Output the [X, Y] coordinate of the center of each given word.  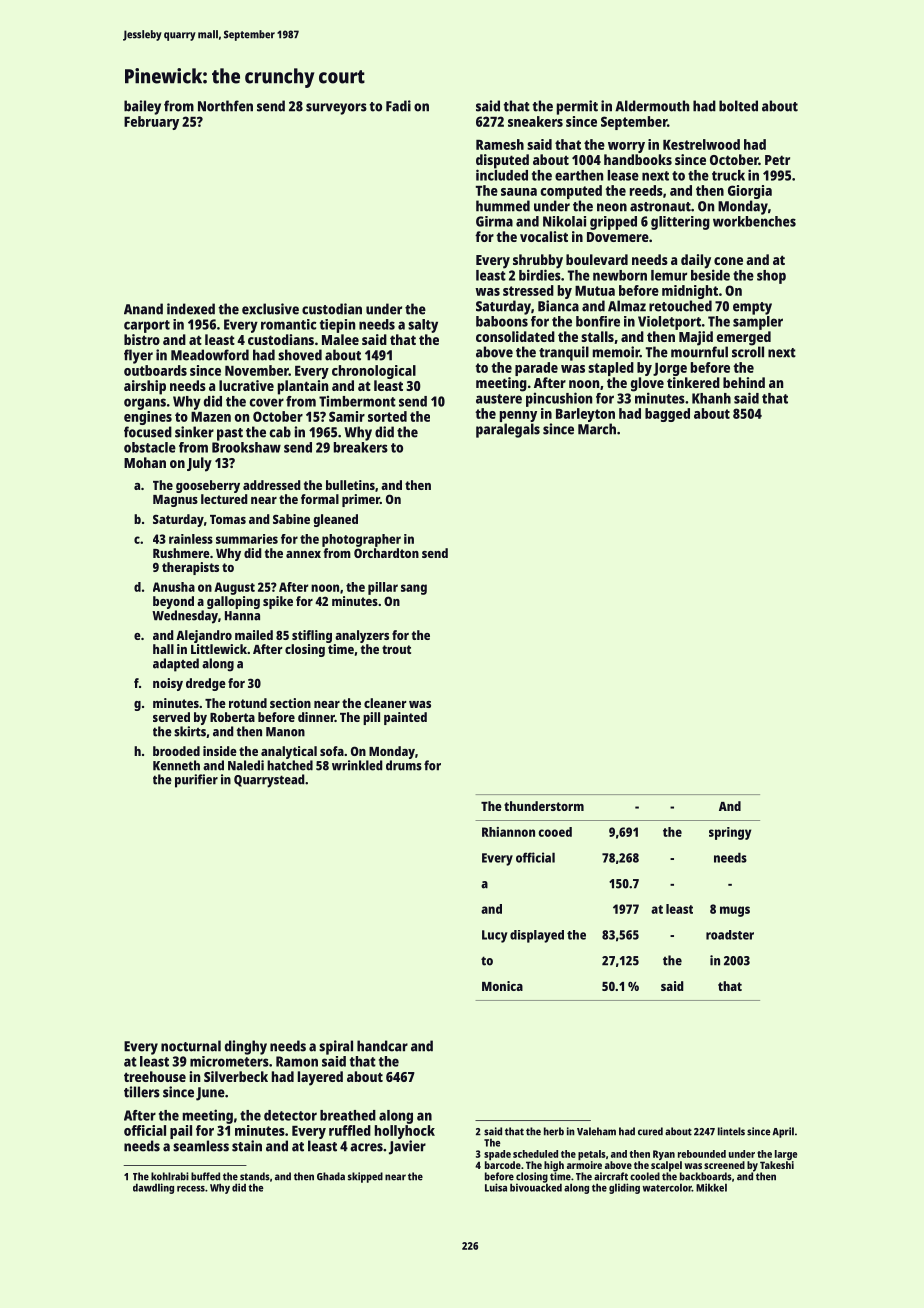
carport [147, 326]
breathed [348, 1115]
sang [414, 589]
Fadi [398, 106]
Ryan [664, 1155]
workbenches [754, 221]
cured [650, 1131]
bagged [667, 415]
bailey [142, 107]
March [597, 429]
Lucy [494, 936]
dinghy [246, 1047]
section [290, 703]
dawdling [153, 1188]
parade [536, 369]
